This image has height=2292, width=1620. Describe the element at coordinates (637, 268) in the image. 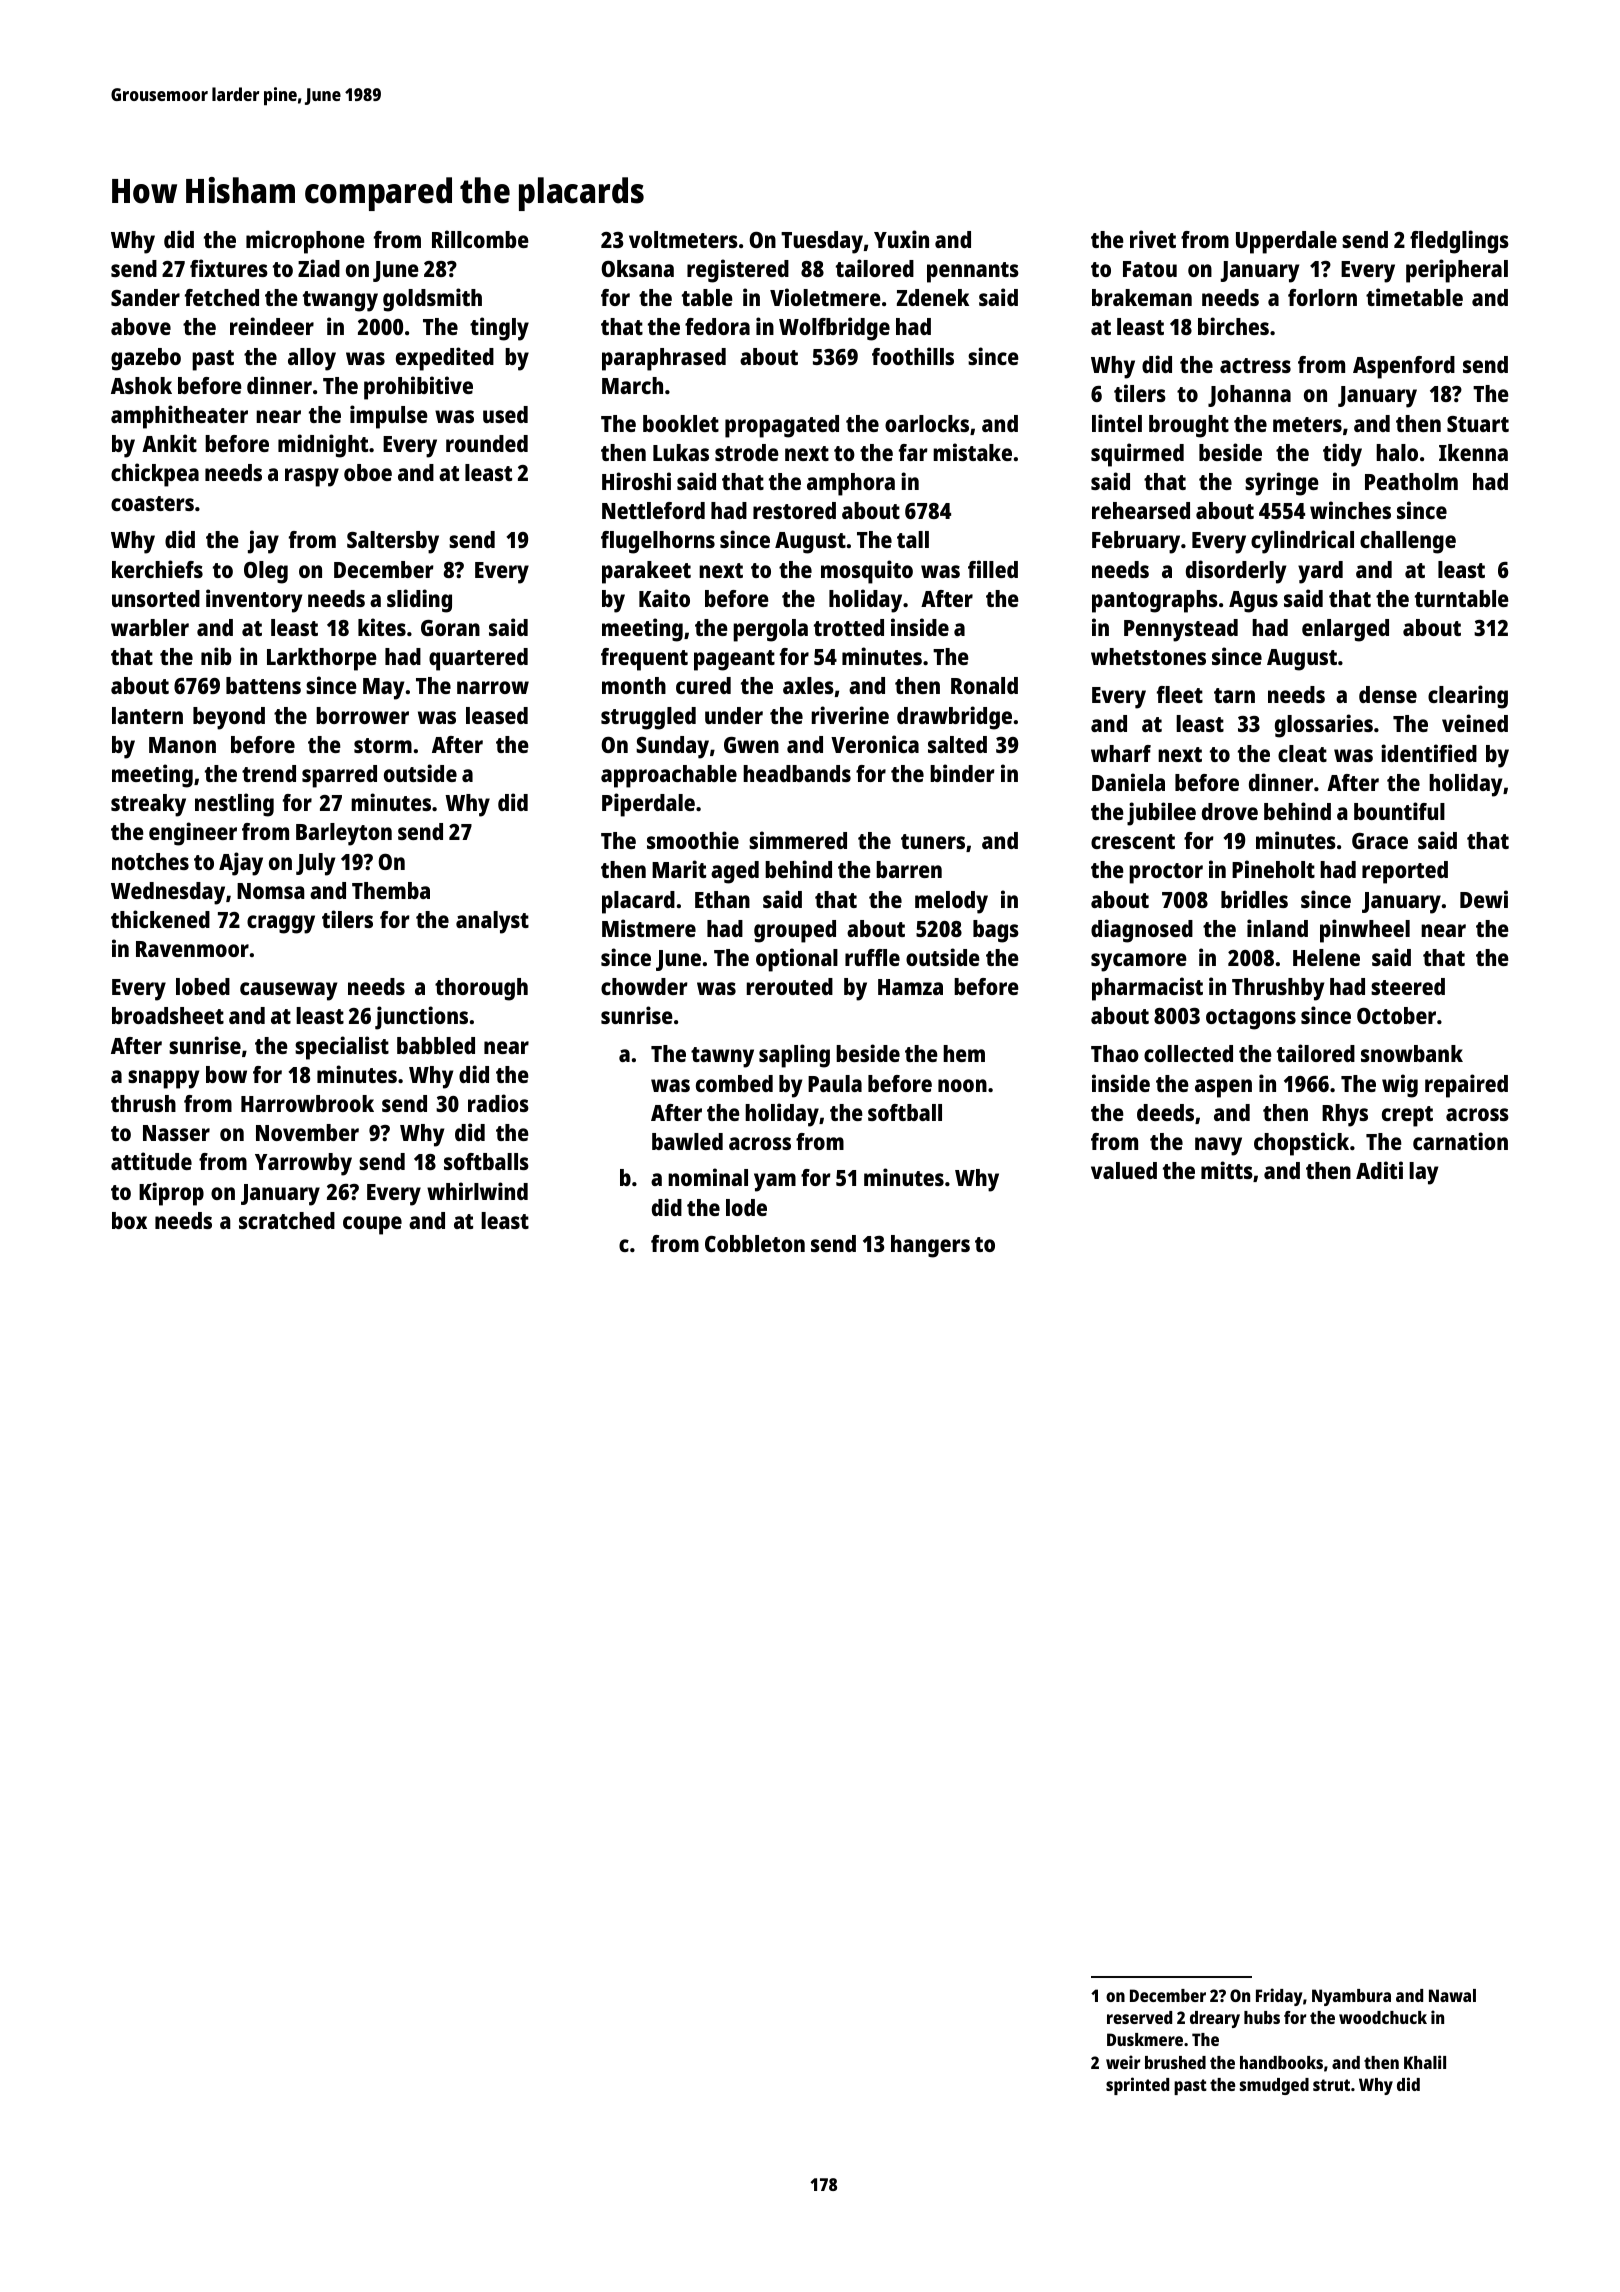

I see `Oksana` at that location.
